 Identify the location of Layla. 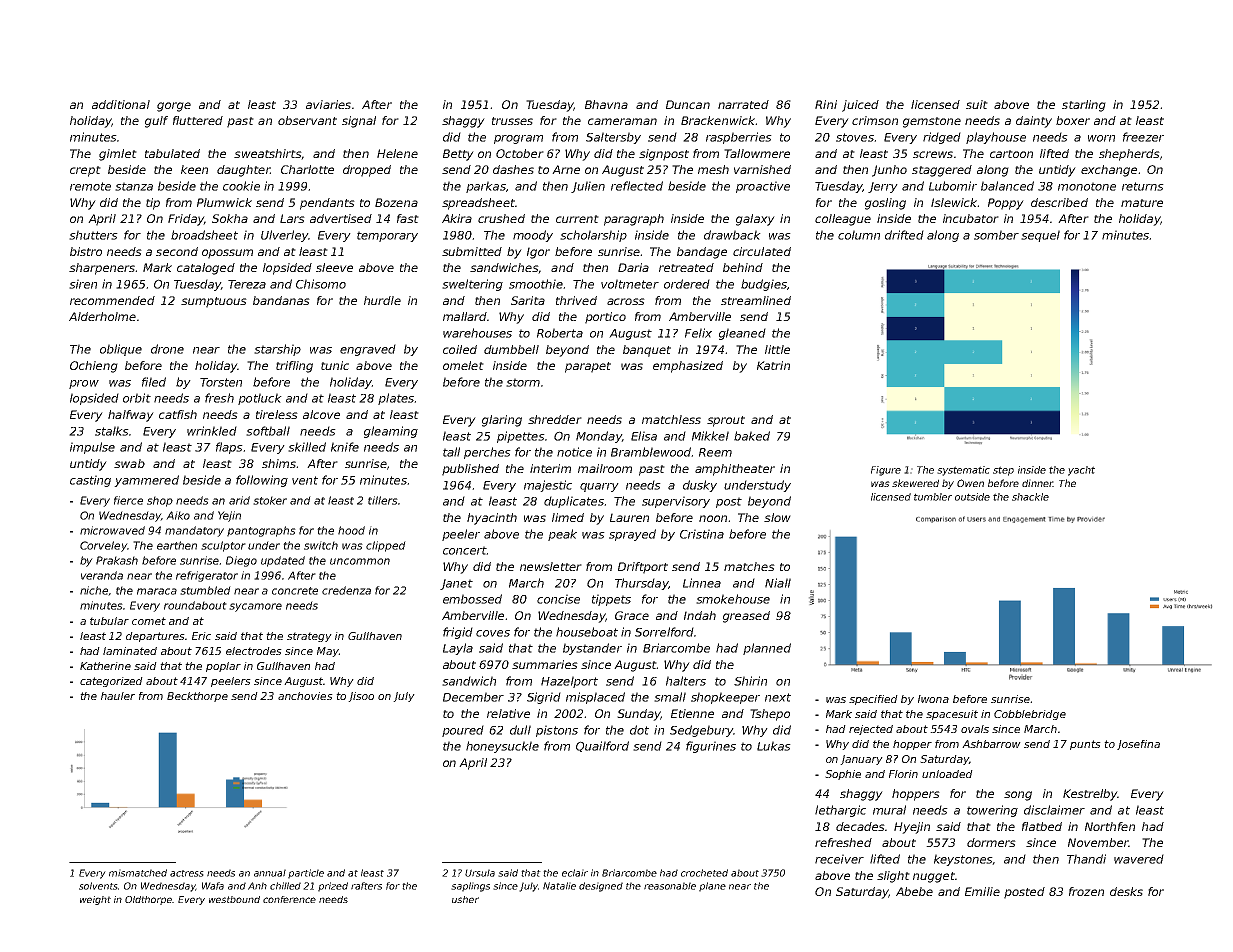
(458, 649).
